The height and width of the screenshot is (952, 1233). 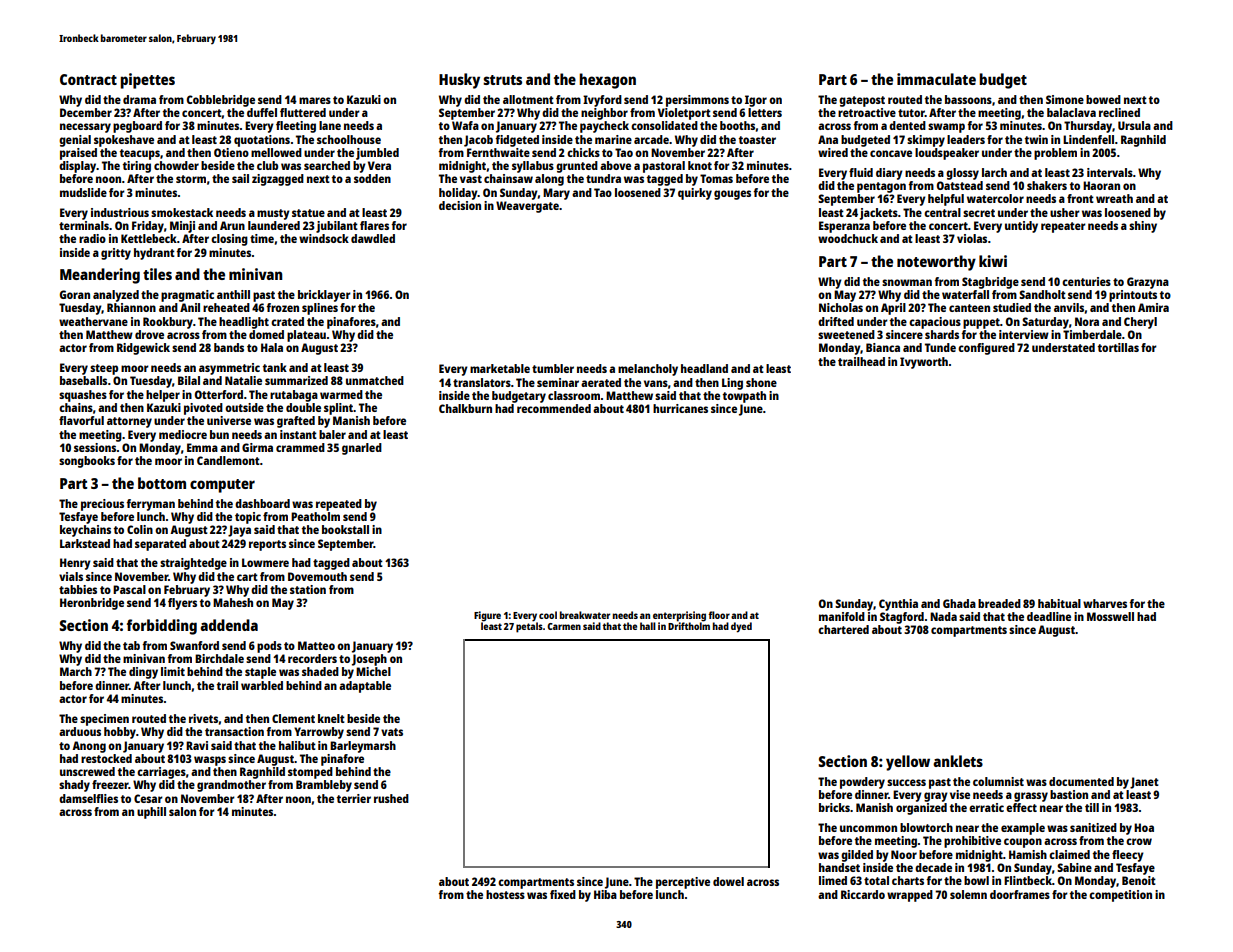 What do you see at coordinates (151, 813) in the screenshot?
I see `uphill` at bounding box center [151, 813].
